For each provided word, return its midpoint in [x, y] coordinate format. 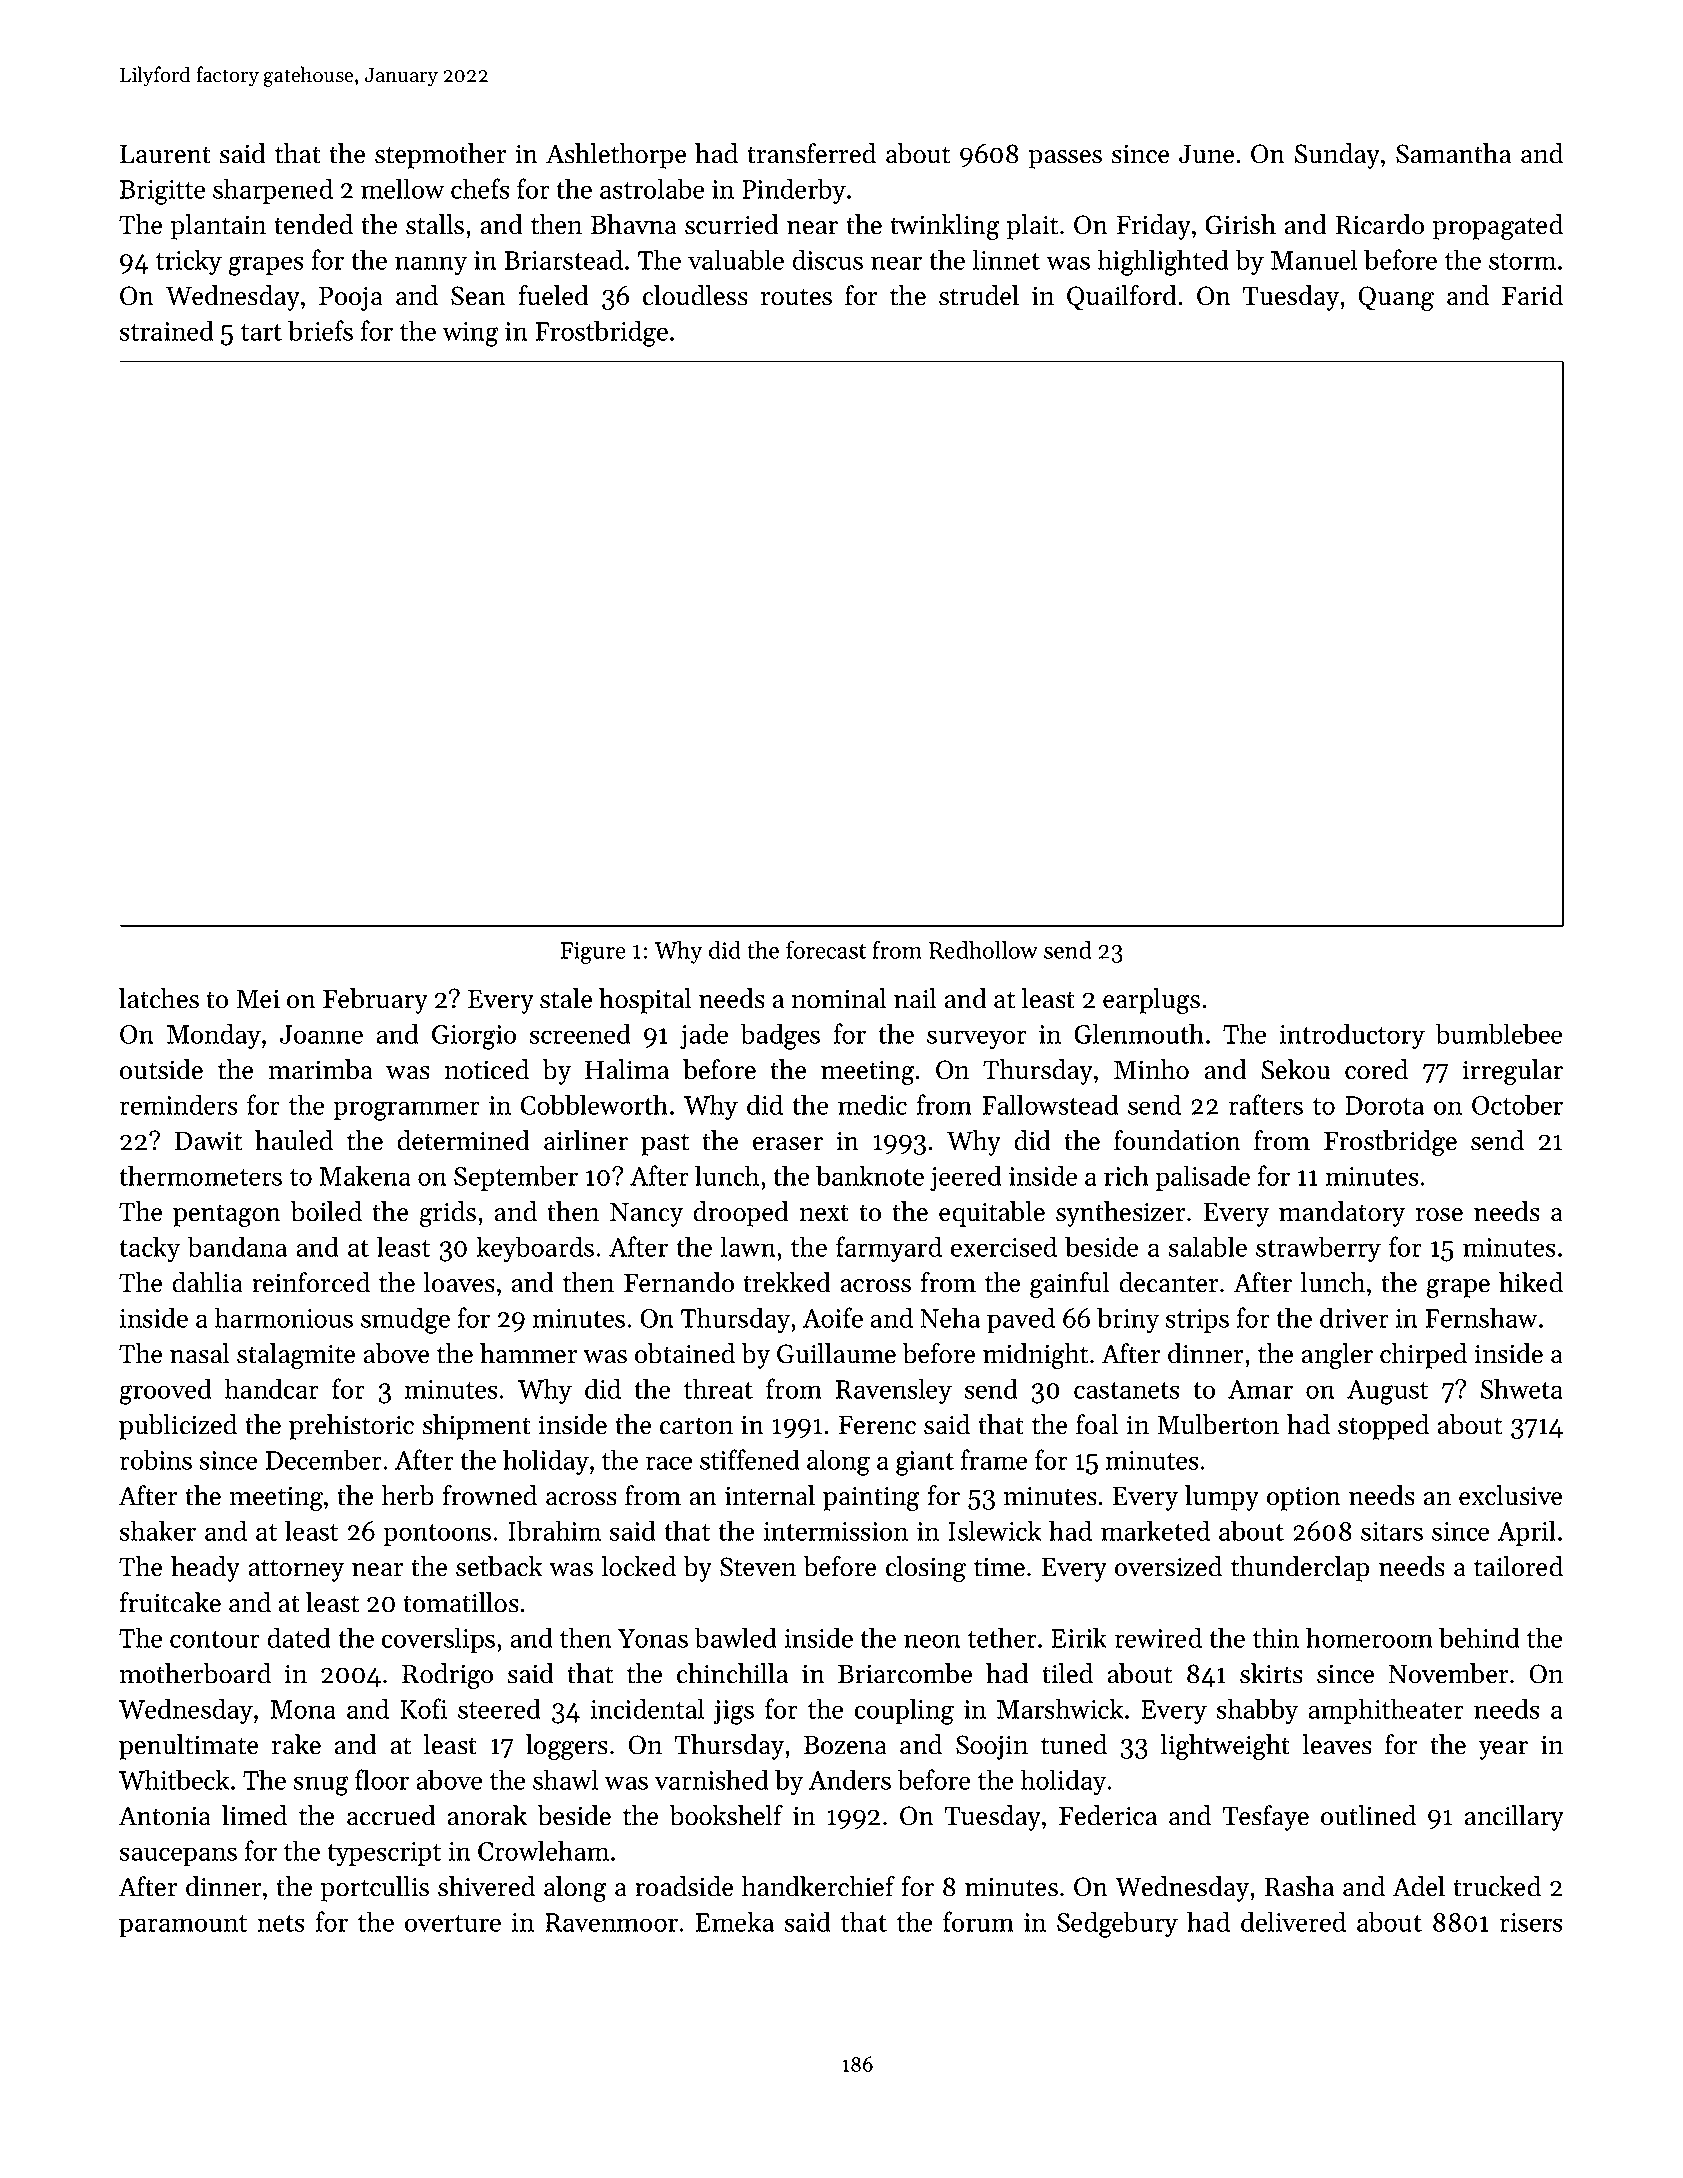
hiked [1531, 1282]
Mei [258, 999]
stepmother [441, 156]
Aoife [833, 1317]
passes [1065, 159]
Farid [1532, 295]
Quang [1396, 298]
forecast [826, 949]
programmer [406, 1111]
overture [453, 1923]
